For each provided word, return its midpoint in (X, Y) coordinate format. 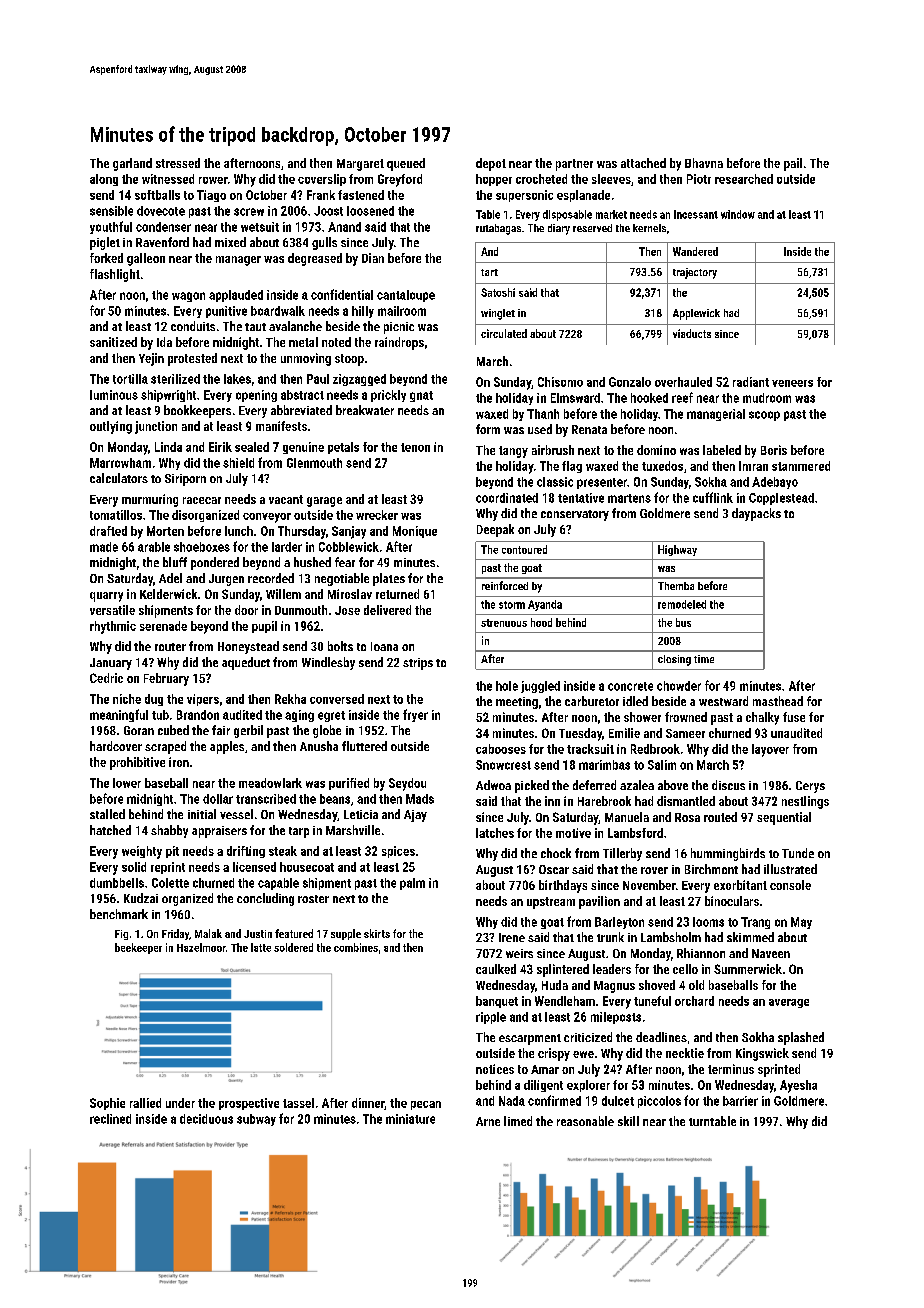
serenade (163, 626)
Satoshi (498, 292)
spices (398, 852)
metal (303, 342)
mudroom (767, 398)
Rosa (687, 817)
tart (489, 272)
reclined (110, 1119)
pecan (426, 1105)
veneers (792, 383)
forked (106, 258)
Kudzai (141, 898)
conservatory (575, 515)
